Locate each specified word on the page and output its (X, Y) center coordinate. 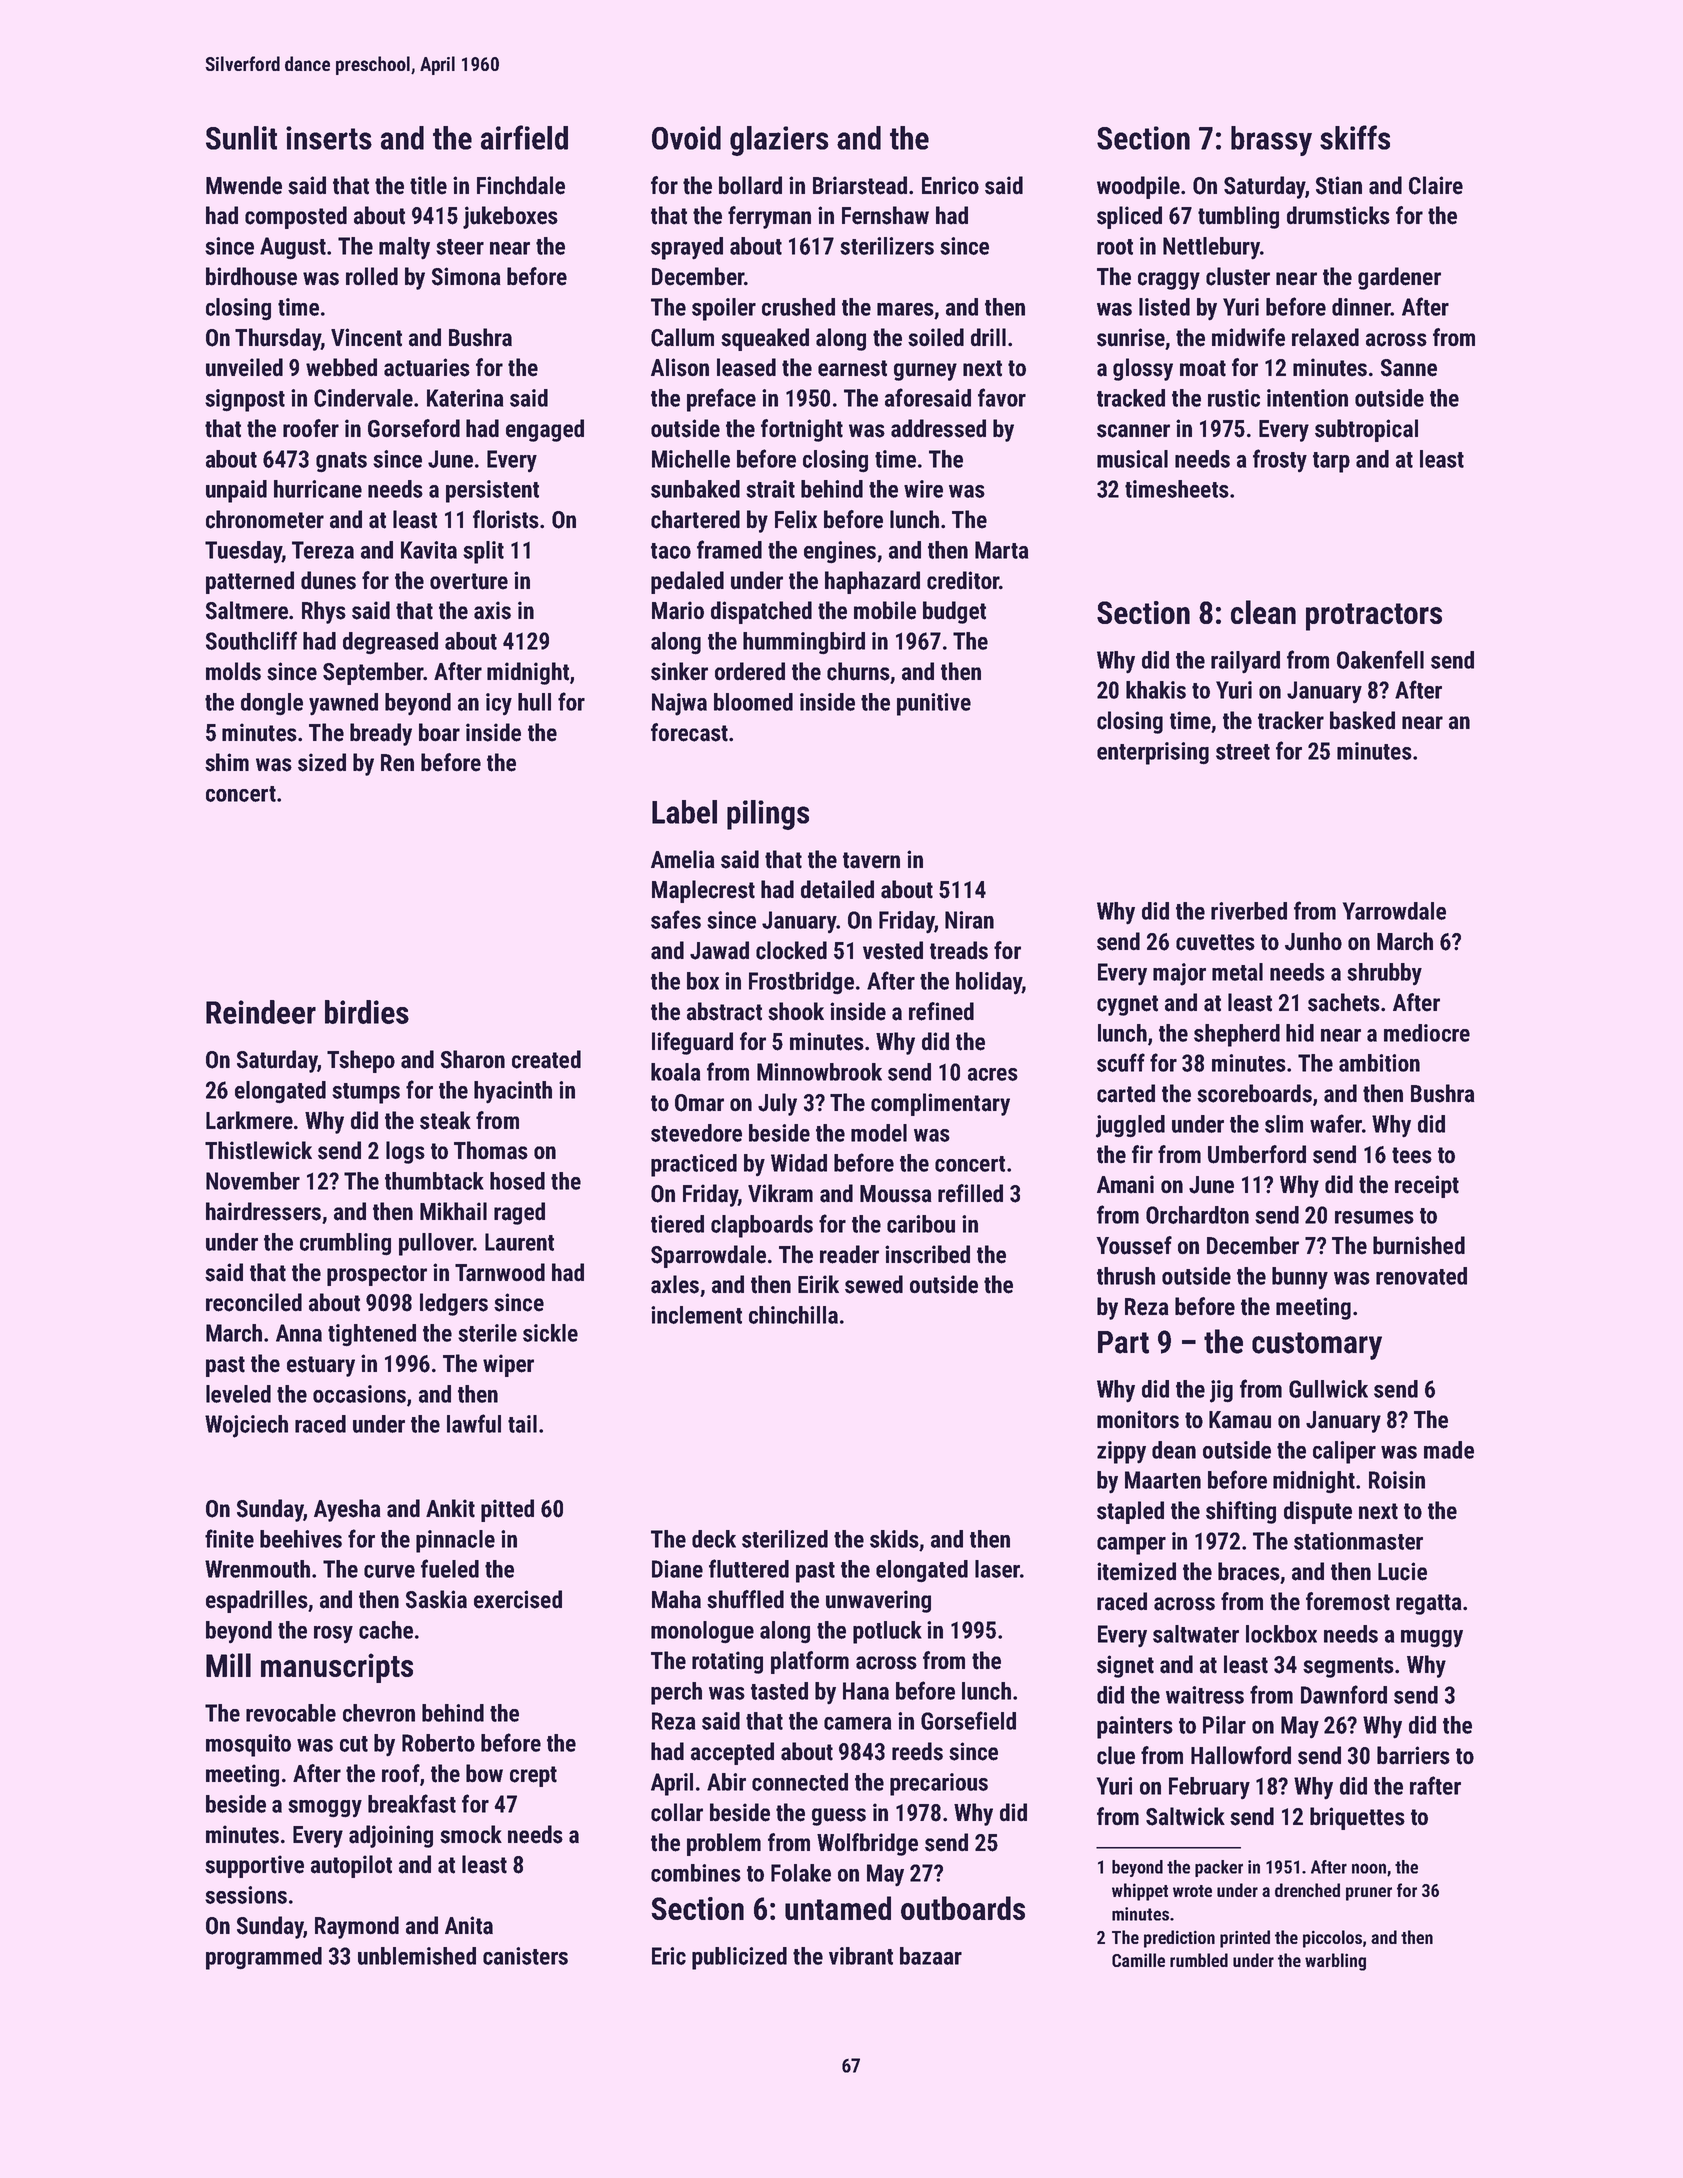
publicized (739, 1958)
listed (1164, 307)
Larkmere (249, 1120)
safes (676, 919)
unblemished (417, 1956)
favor (1002, 397)
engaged (545, 430)
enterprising (1153, 753)
